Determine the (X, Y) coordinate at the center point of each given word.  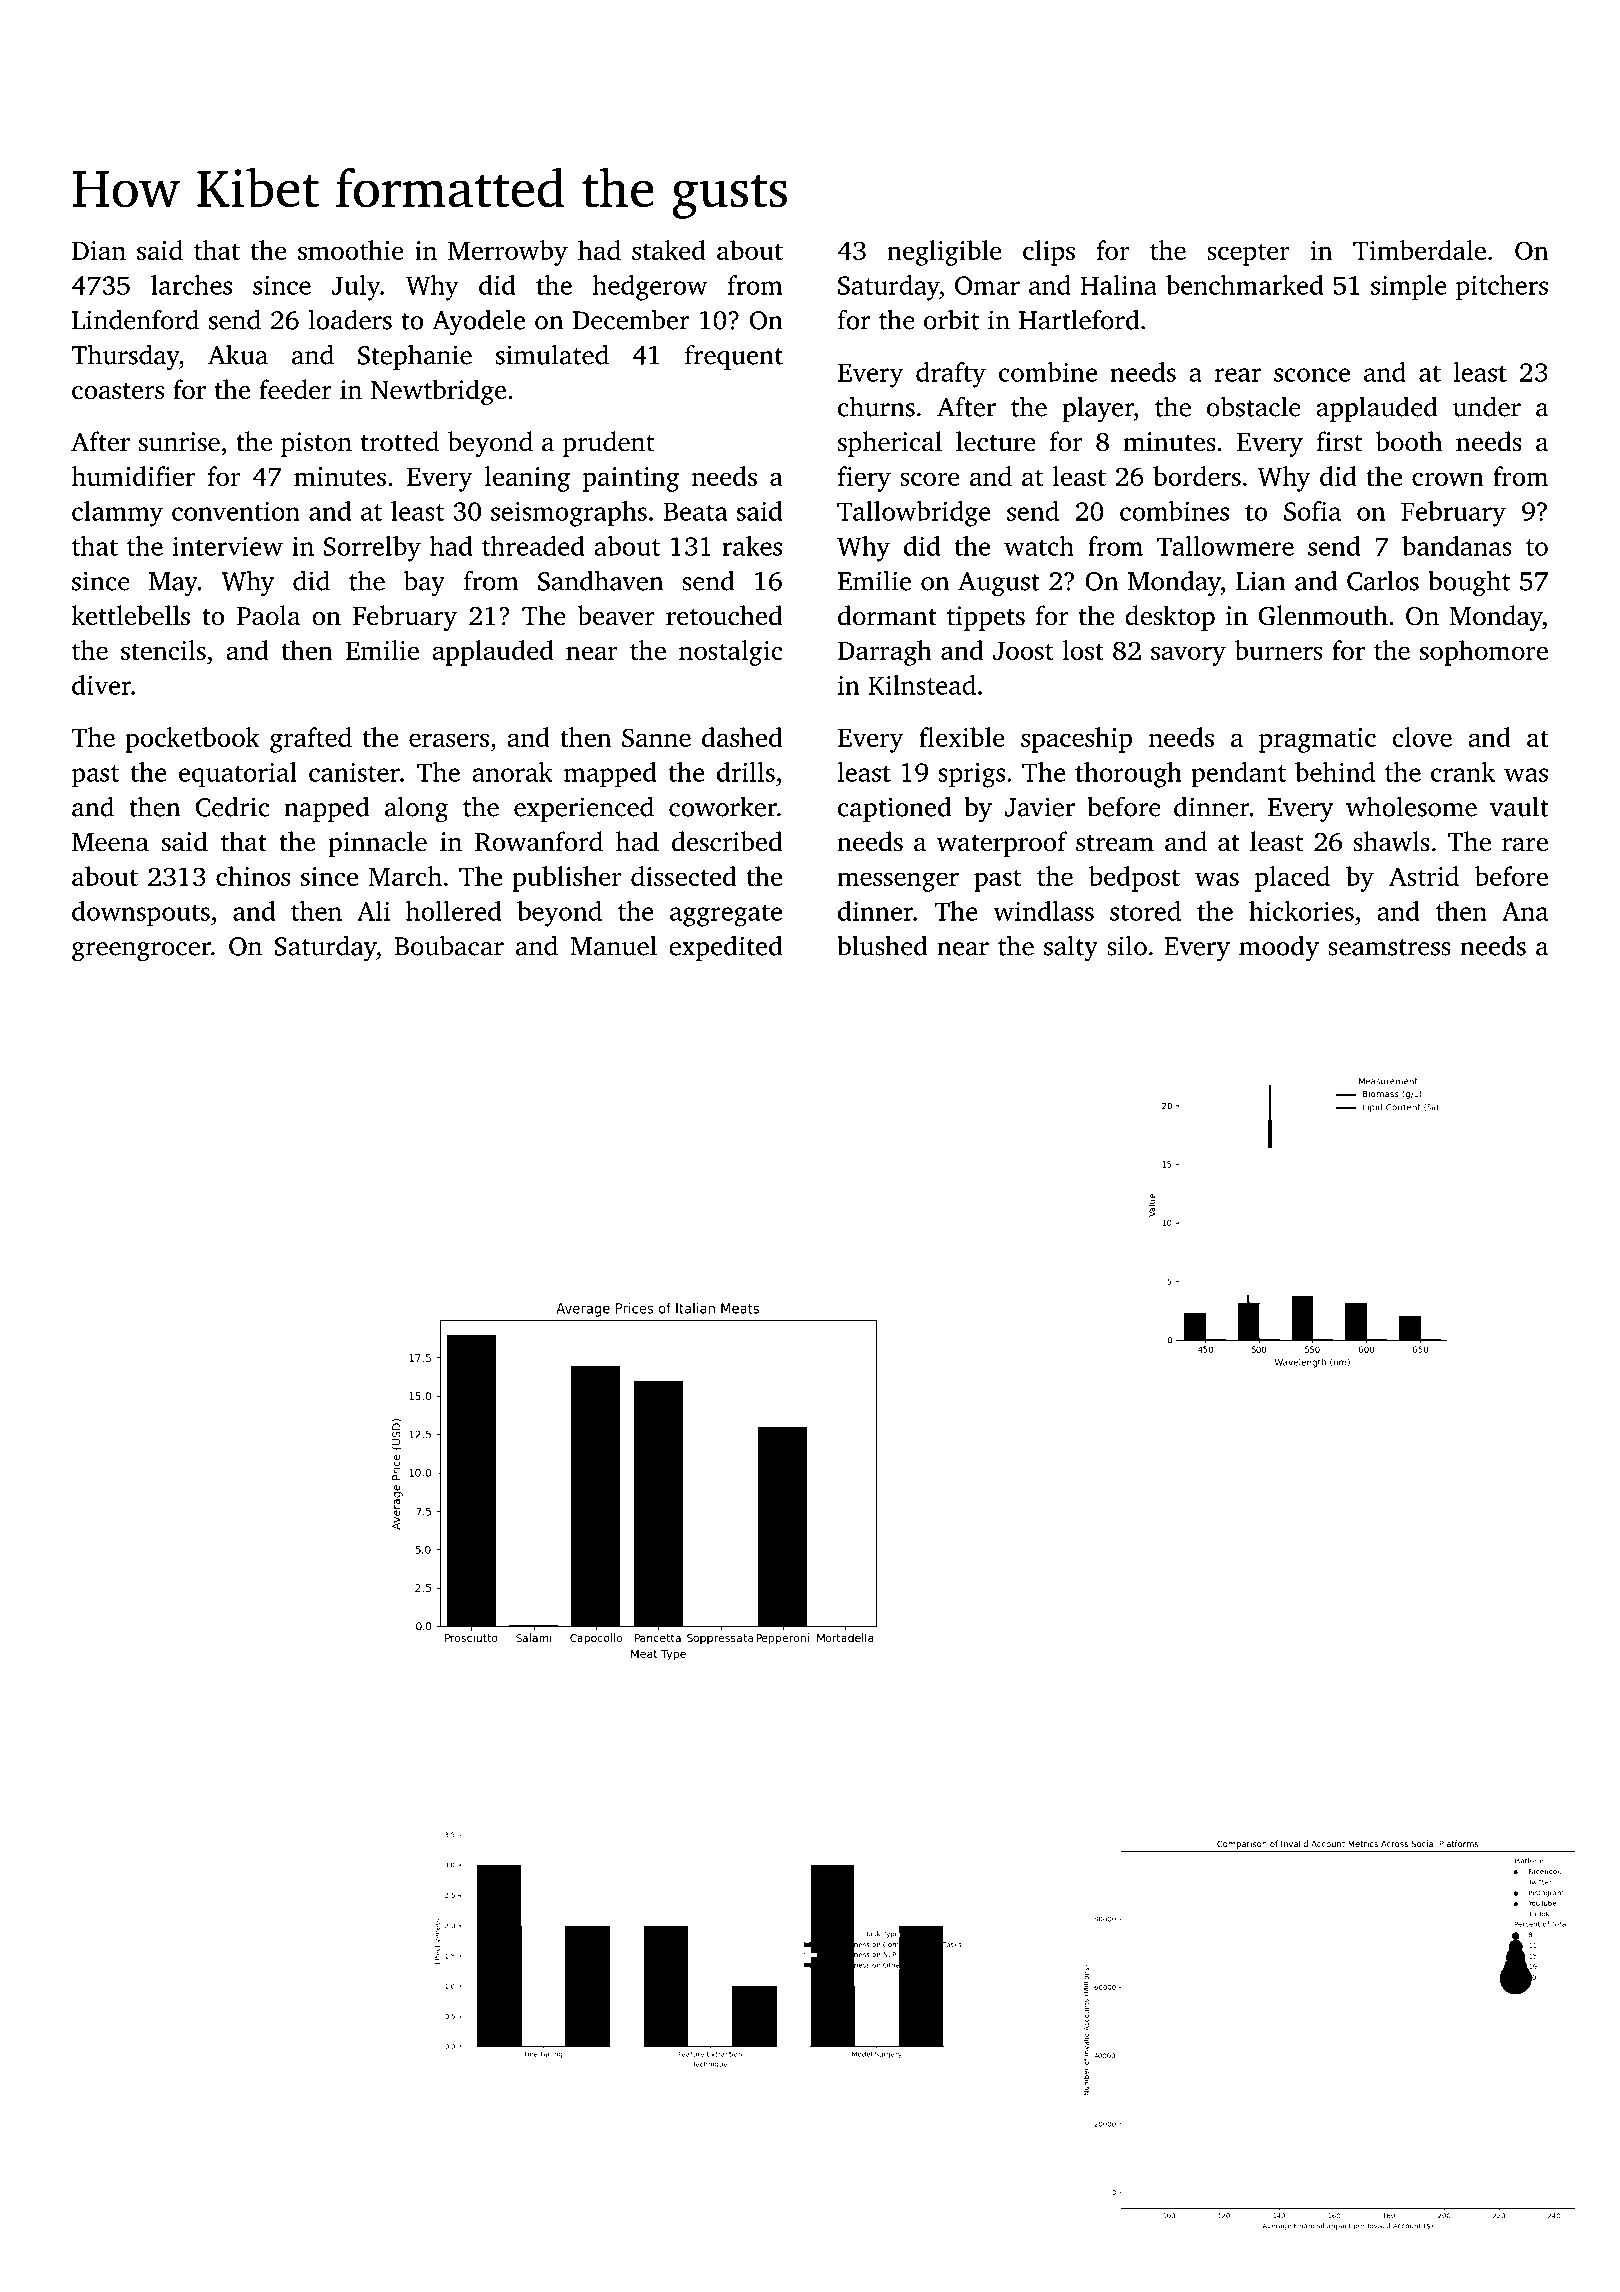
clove (1422, 737)
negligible (944, 253)
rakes (752, 546)
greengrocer (141, 952)
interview (228, 546)
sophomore (1484, 653)
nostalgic (730, 653)
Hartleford (1079, 319)
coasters (118, 391)
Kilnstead (922, 685)
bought (1469, 583)
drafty (951, 375)
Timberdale (1419, 250)
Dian (99, 250)
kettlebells (131, 615)
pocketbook (192, 740)
